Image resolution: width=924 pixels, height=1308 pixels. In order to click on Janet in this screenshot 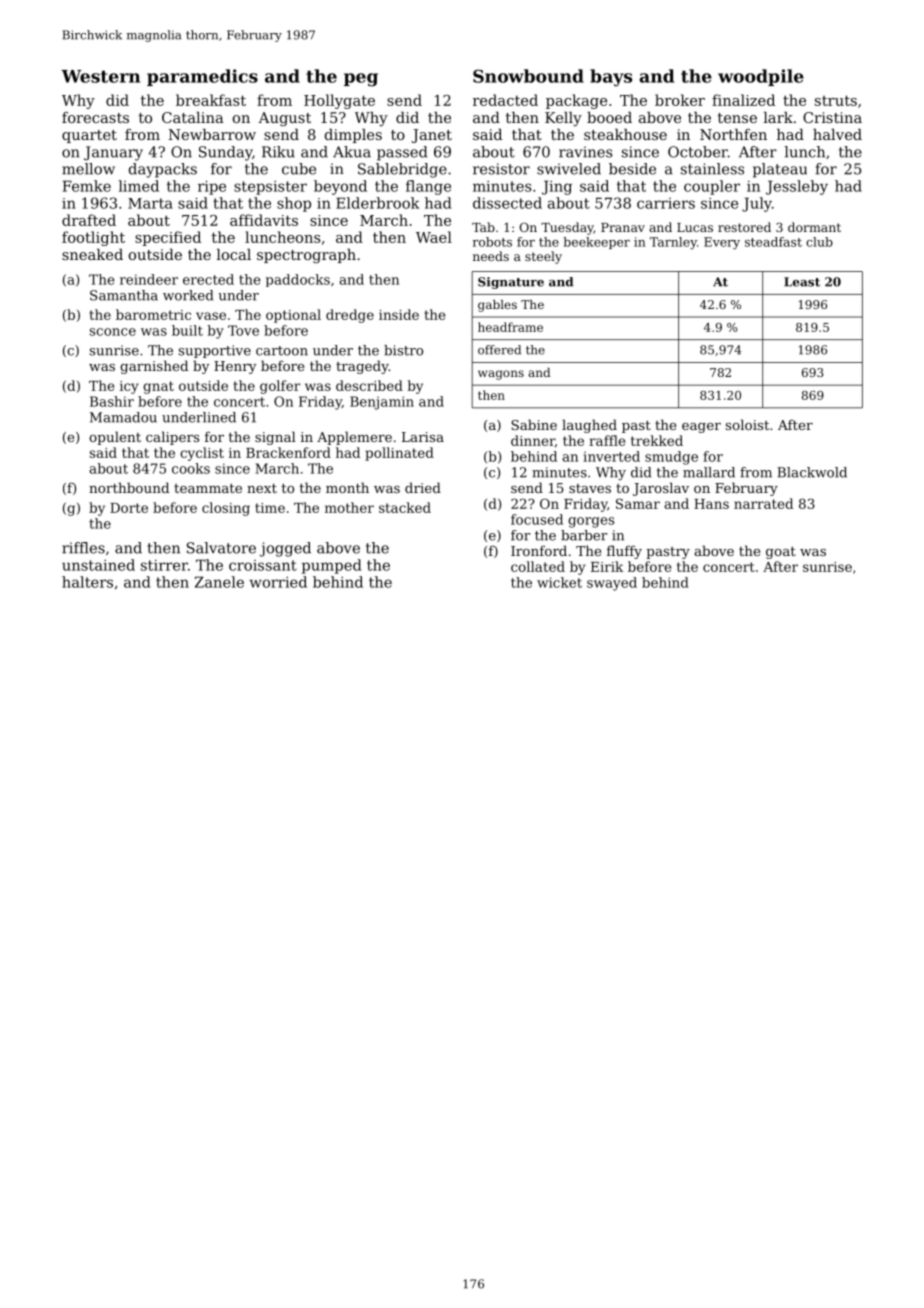, I will do `click(432, 136)`.
